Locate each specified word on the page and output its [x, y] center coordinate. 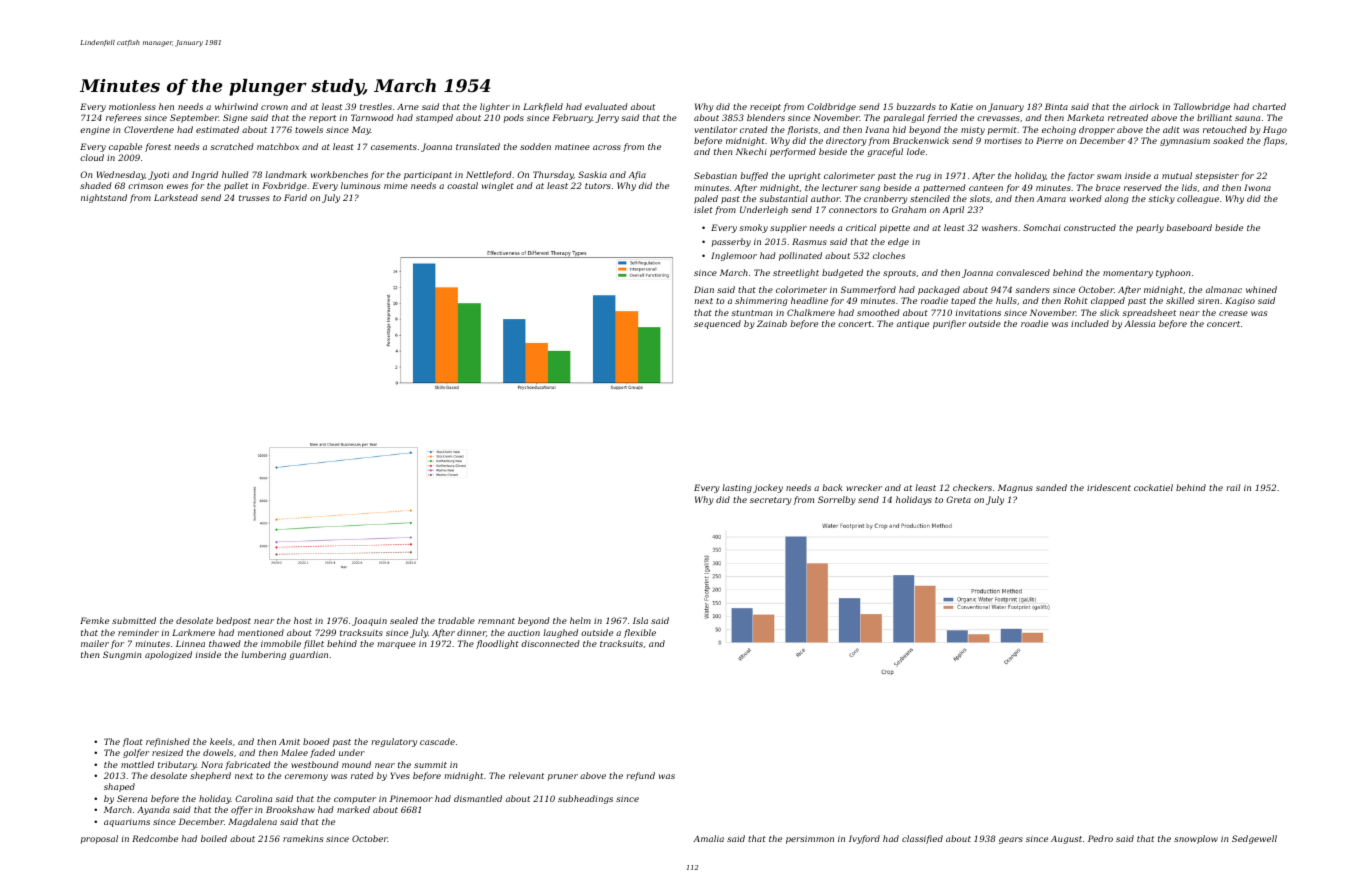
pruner [563, 777]
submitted [134, 620]
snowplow [1196, 839]
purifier [949, 324]
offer [242, 810]
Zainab [772, 323]
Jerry [607, 118]
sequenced [717, 324]
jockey [768, 488]
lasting [737, 488]
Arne [408, 106]
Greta [958, 499]
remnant [496, 621]
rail [1233, 487]
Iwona [1257, 187]
